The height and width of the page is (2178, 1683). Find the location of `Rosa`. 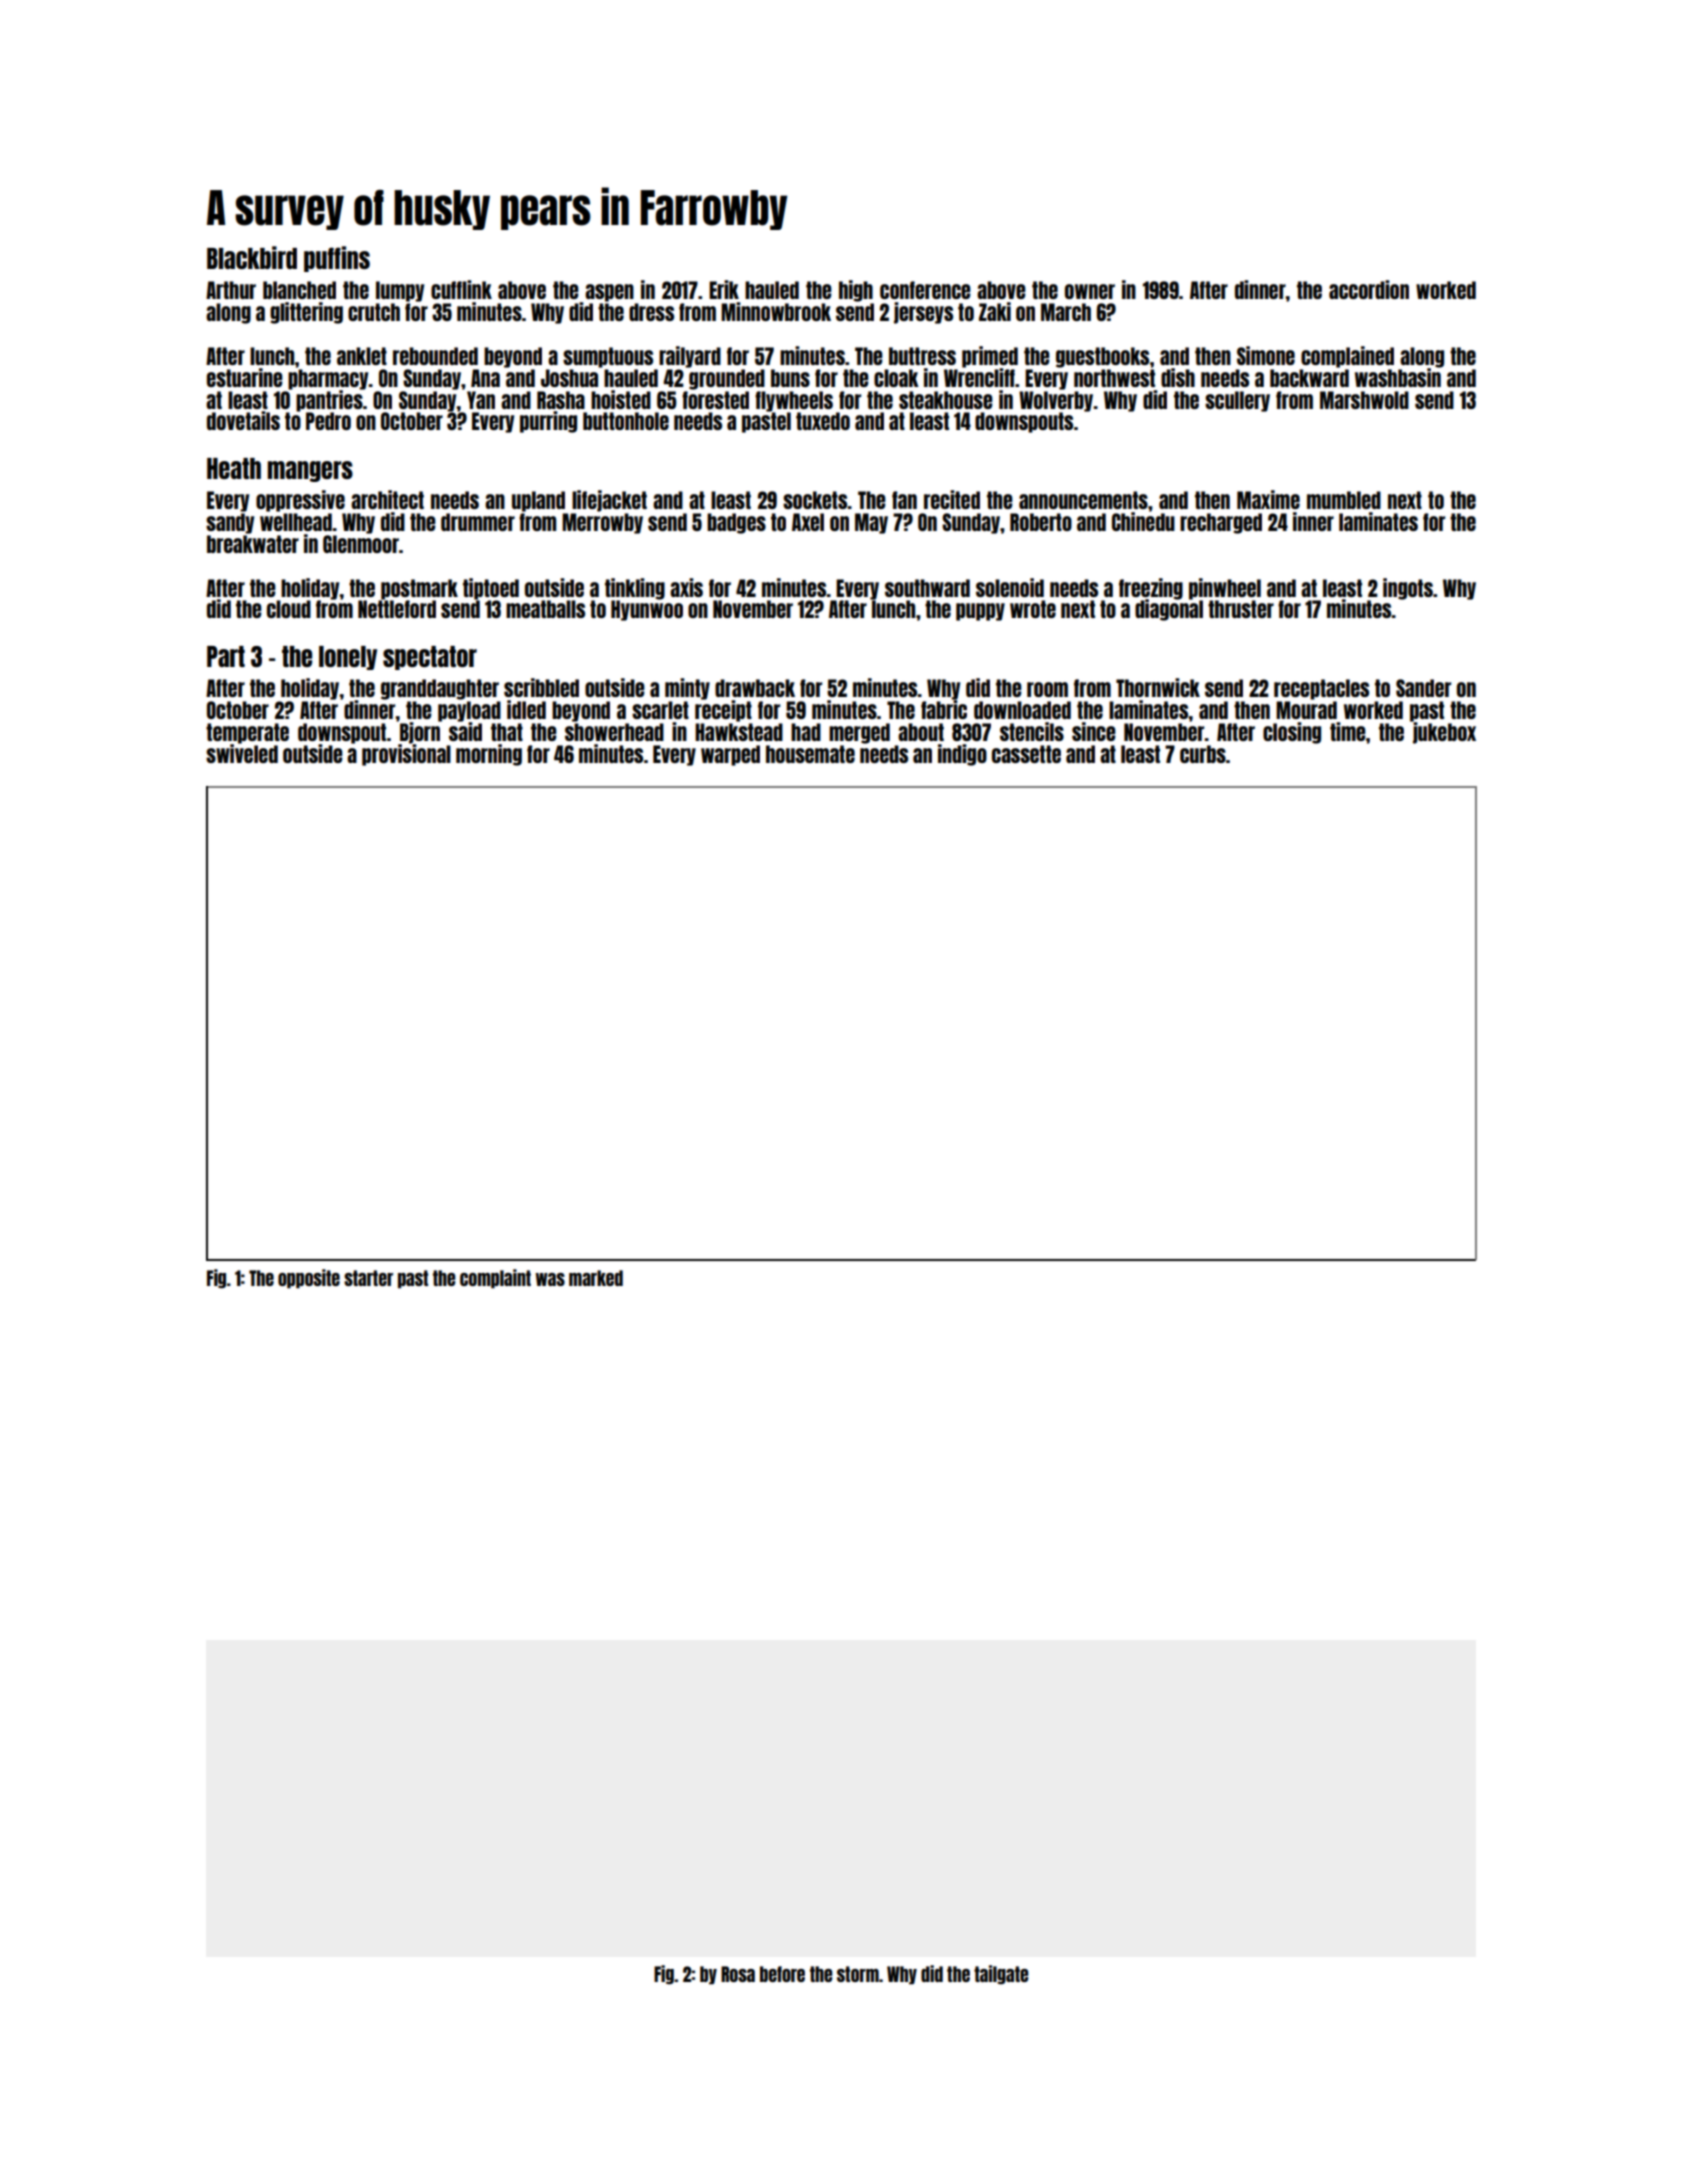

Rosa is located at coordinates (738, 1974).
